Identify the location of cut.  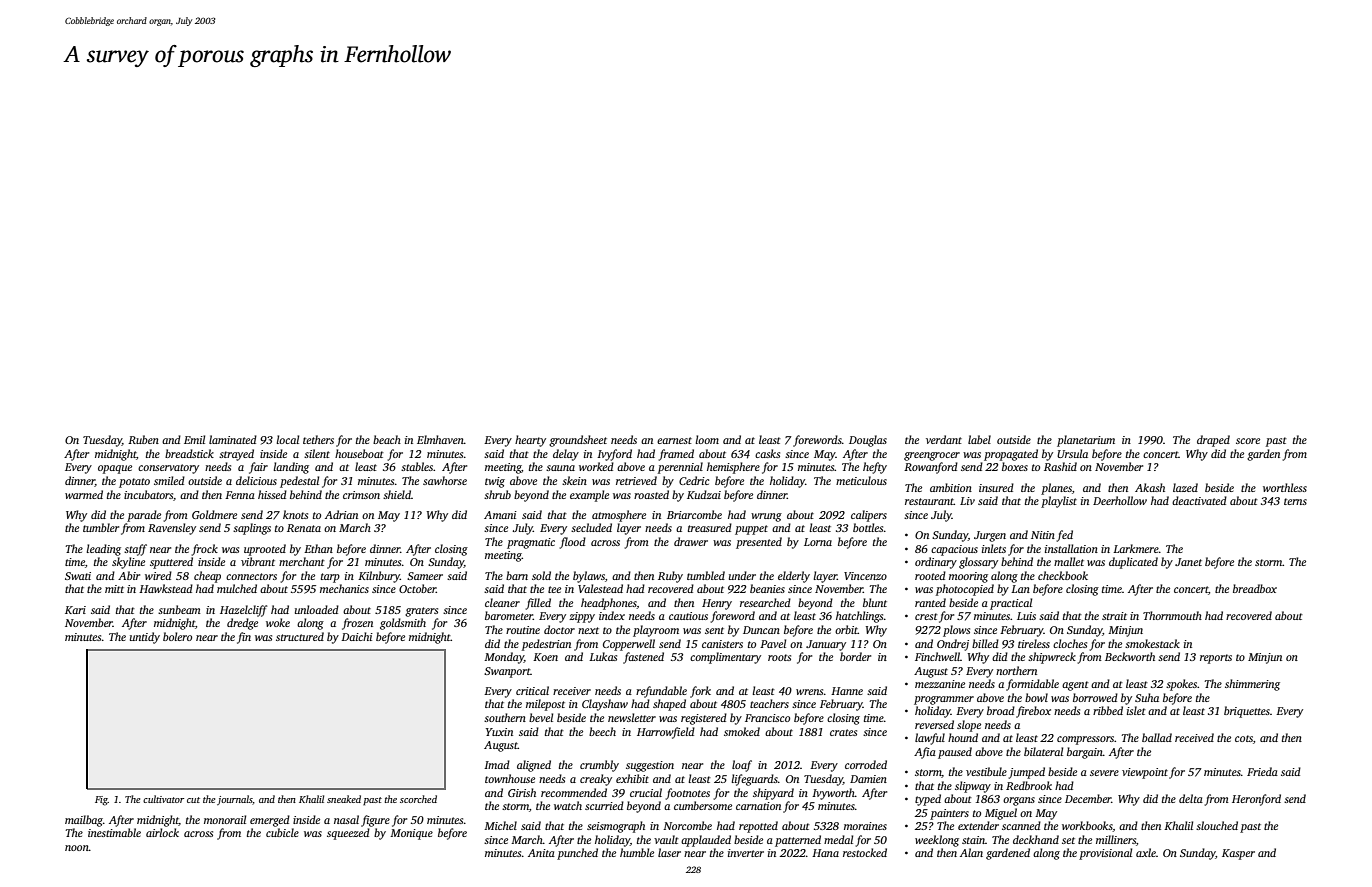
(193, 800).
